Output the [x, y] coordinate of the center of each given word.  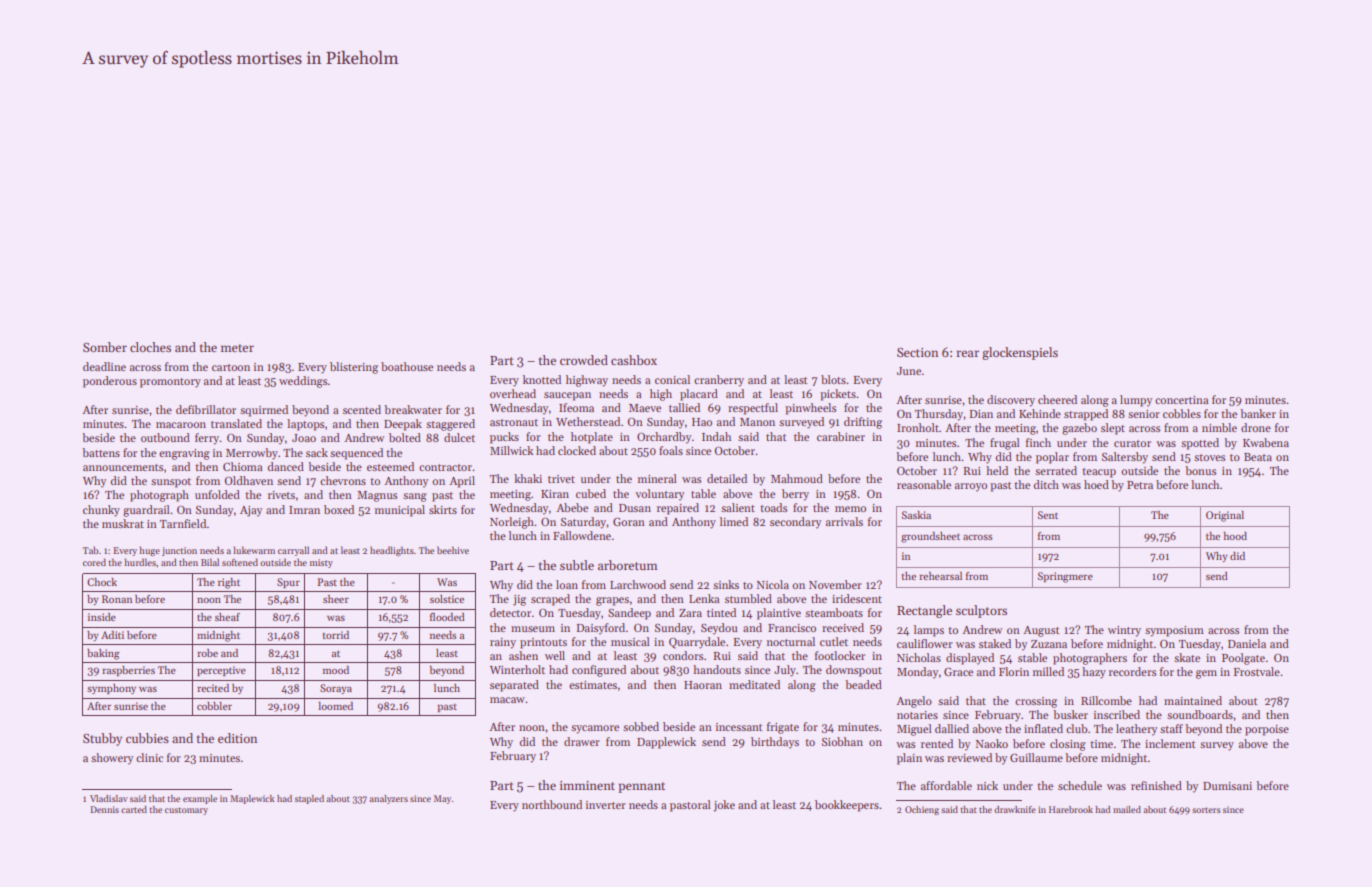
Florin [1014, 671]
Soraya [336, 689]
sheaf [227, 617]
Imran [304, 510]
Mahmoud [797, 478]
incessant [739, 727]
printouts [543, 643]
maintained [1193, 700]
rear [967, 353]
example [200, 799]
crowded [584, 360]
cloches [150, 347]
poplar [1052, 458]
